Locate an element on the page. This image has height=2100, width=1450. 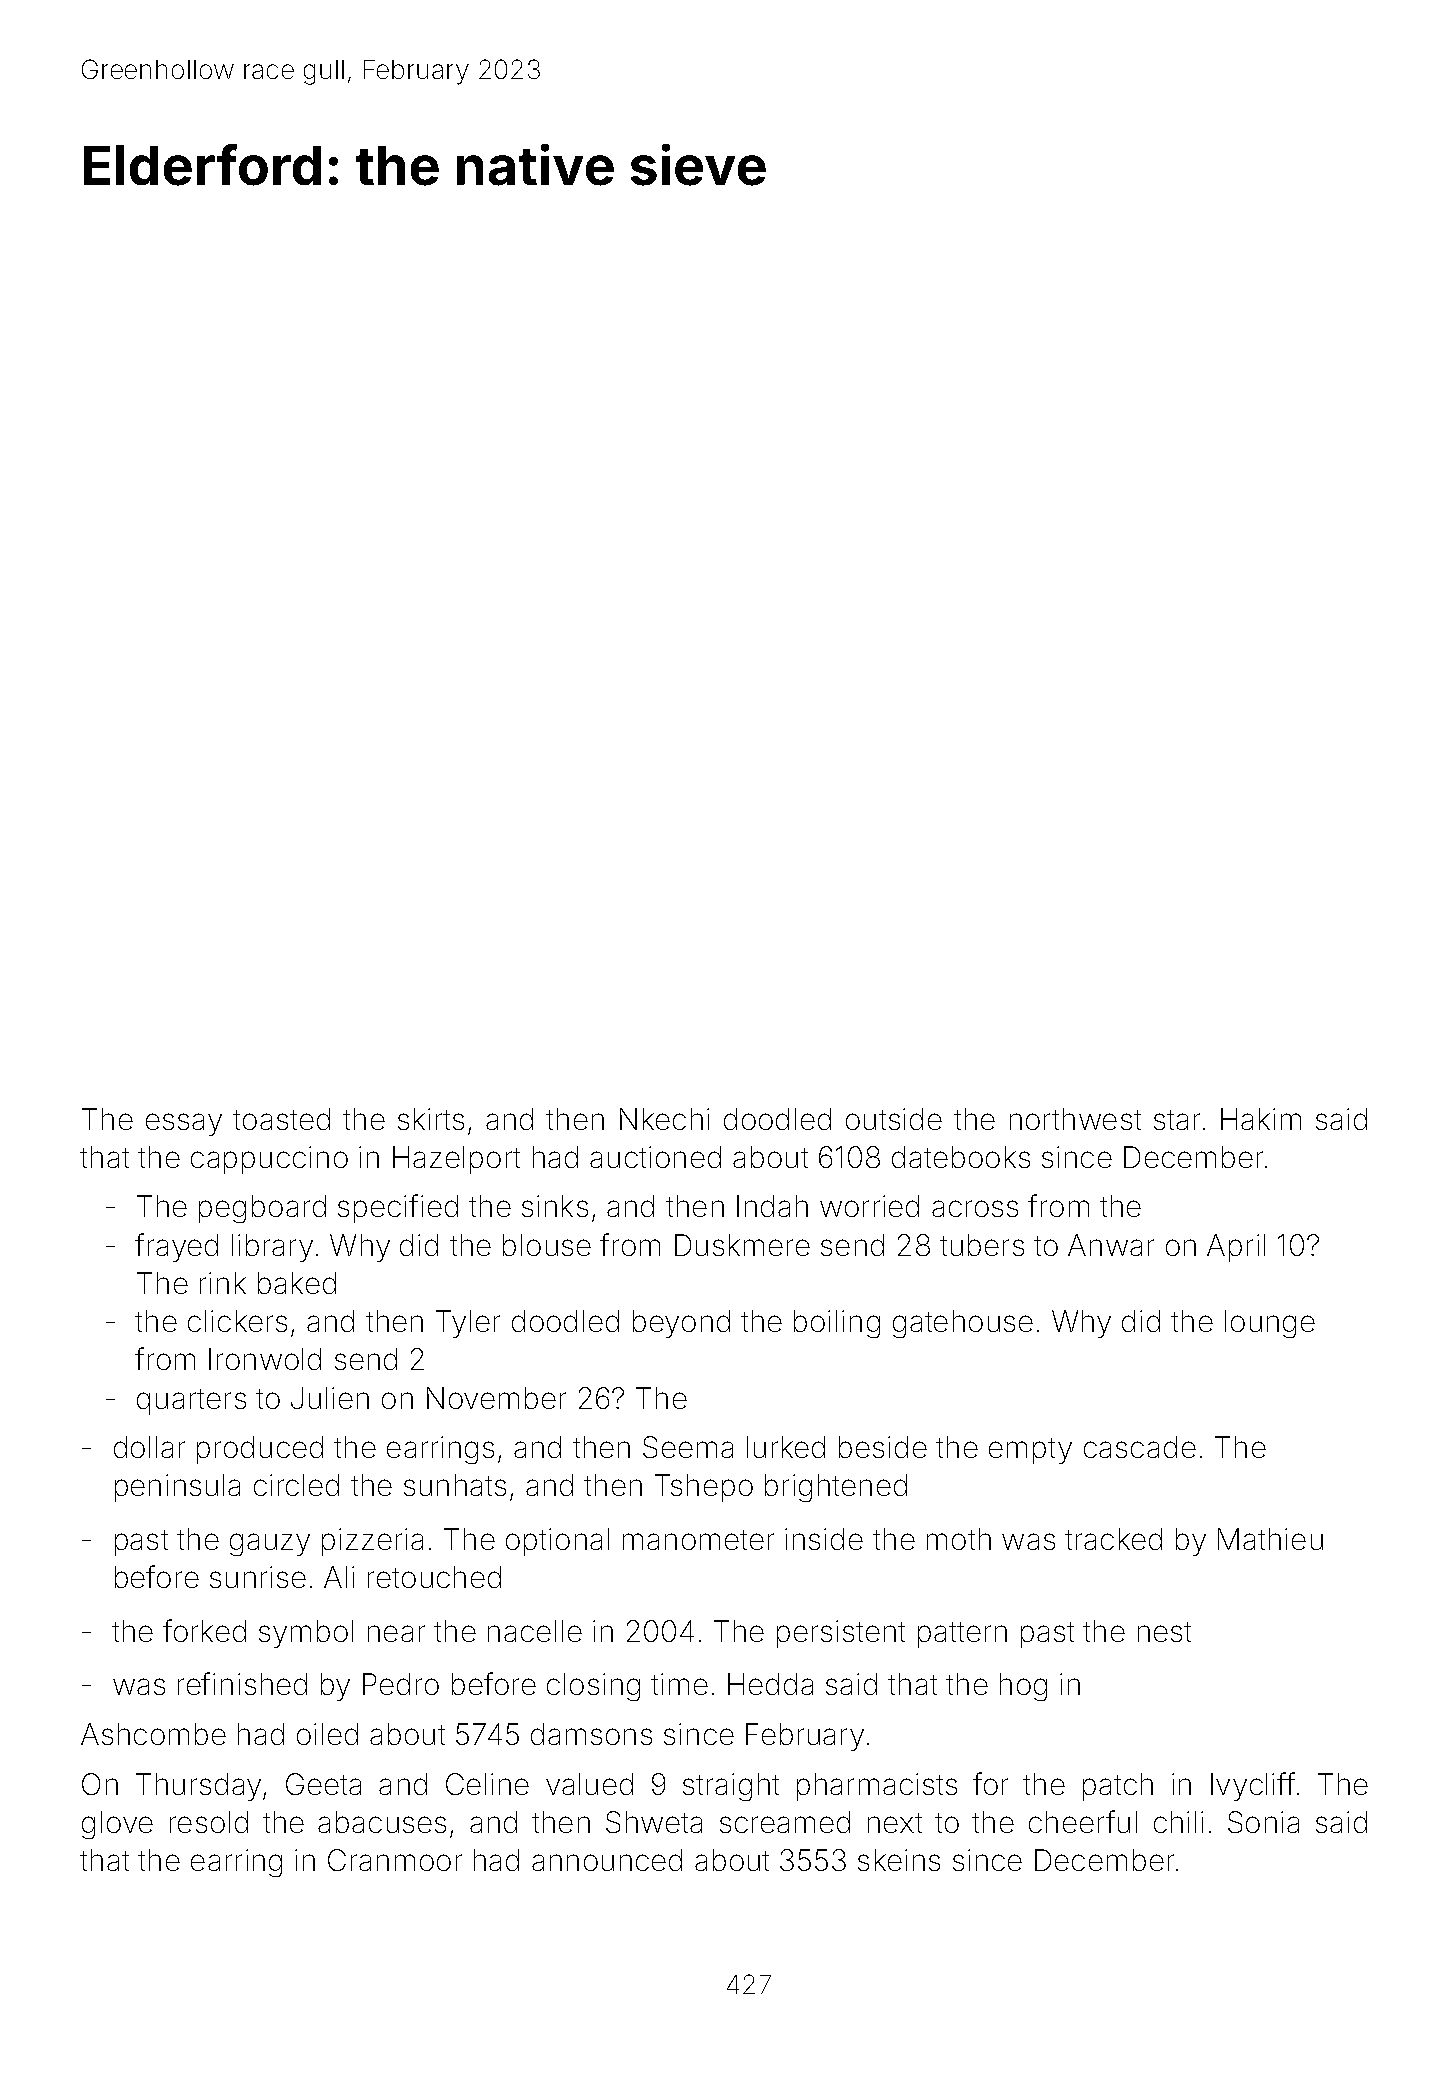
toasted is located at coordinates (281, 1119).
